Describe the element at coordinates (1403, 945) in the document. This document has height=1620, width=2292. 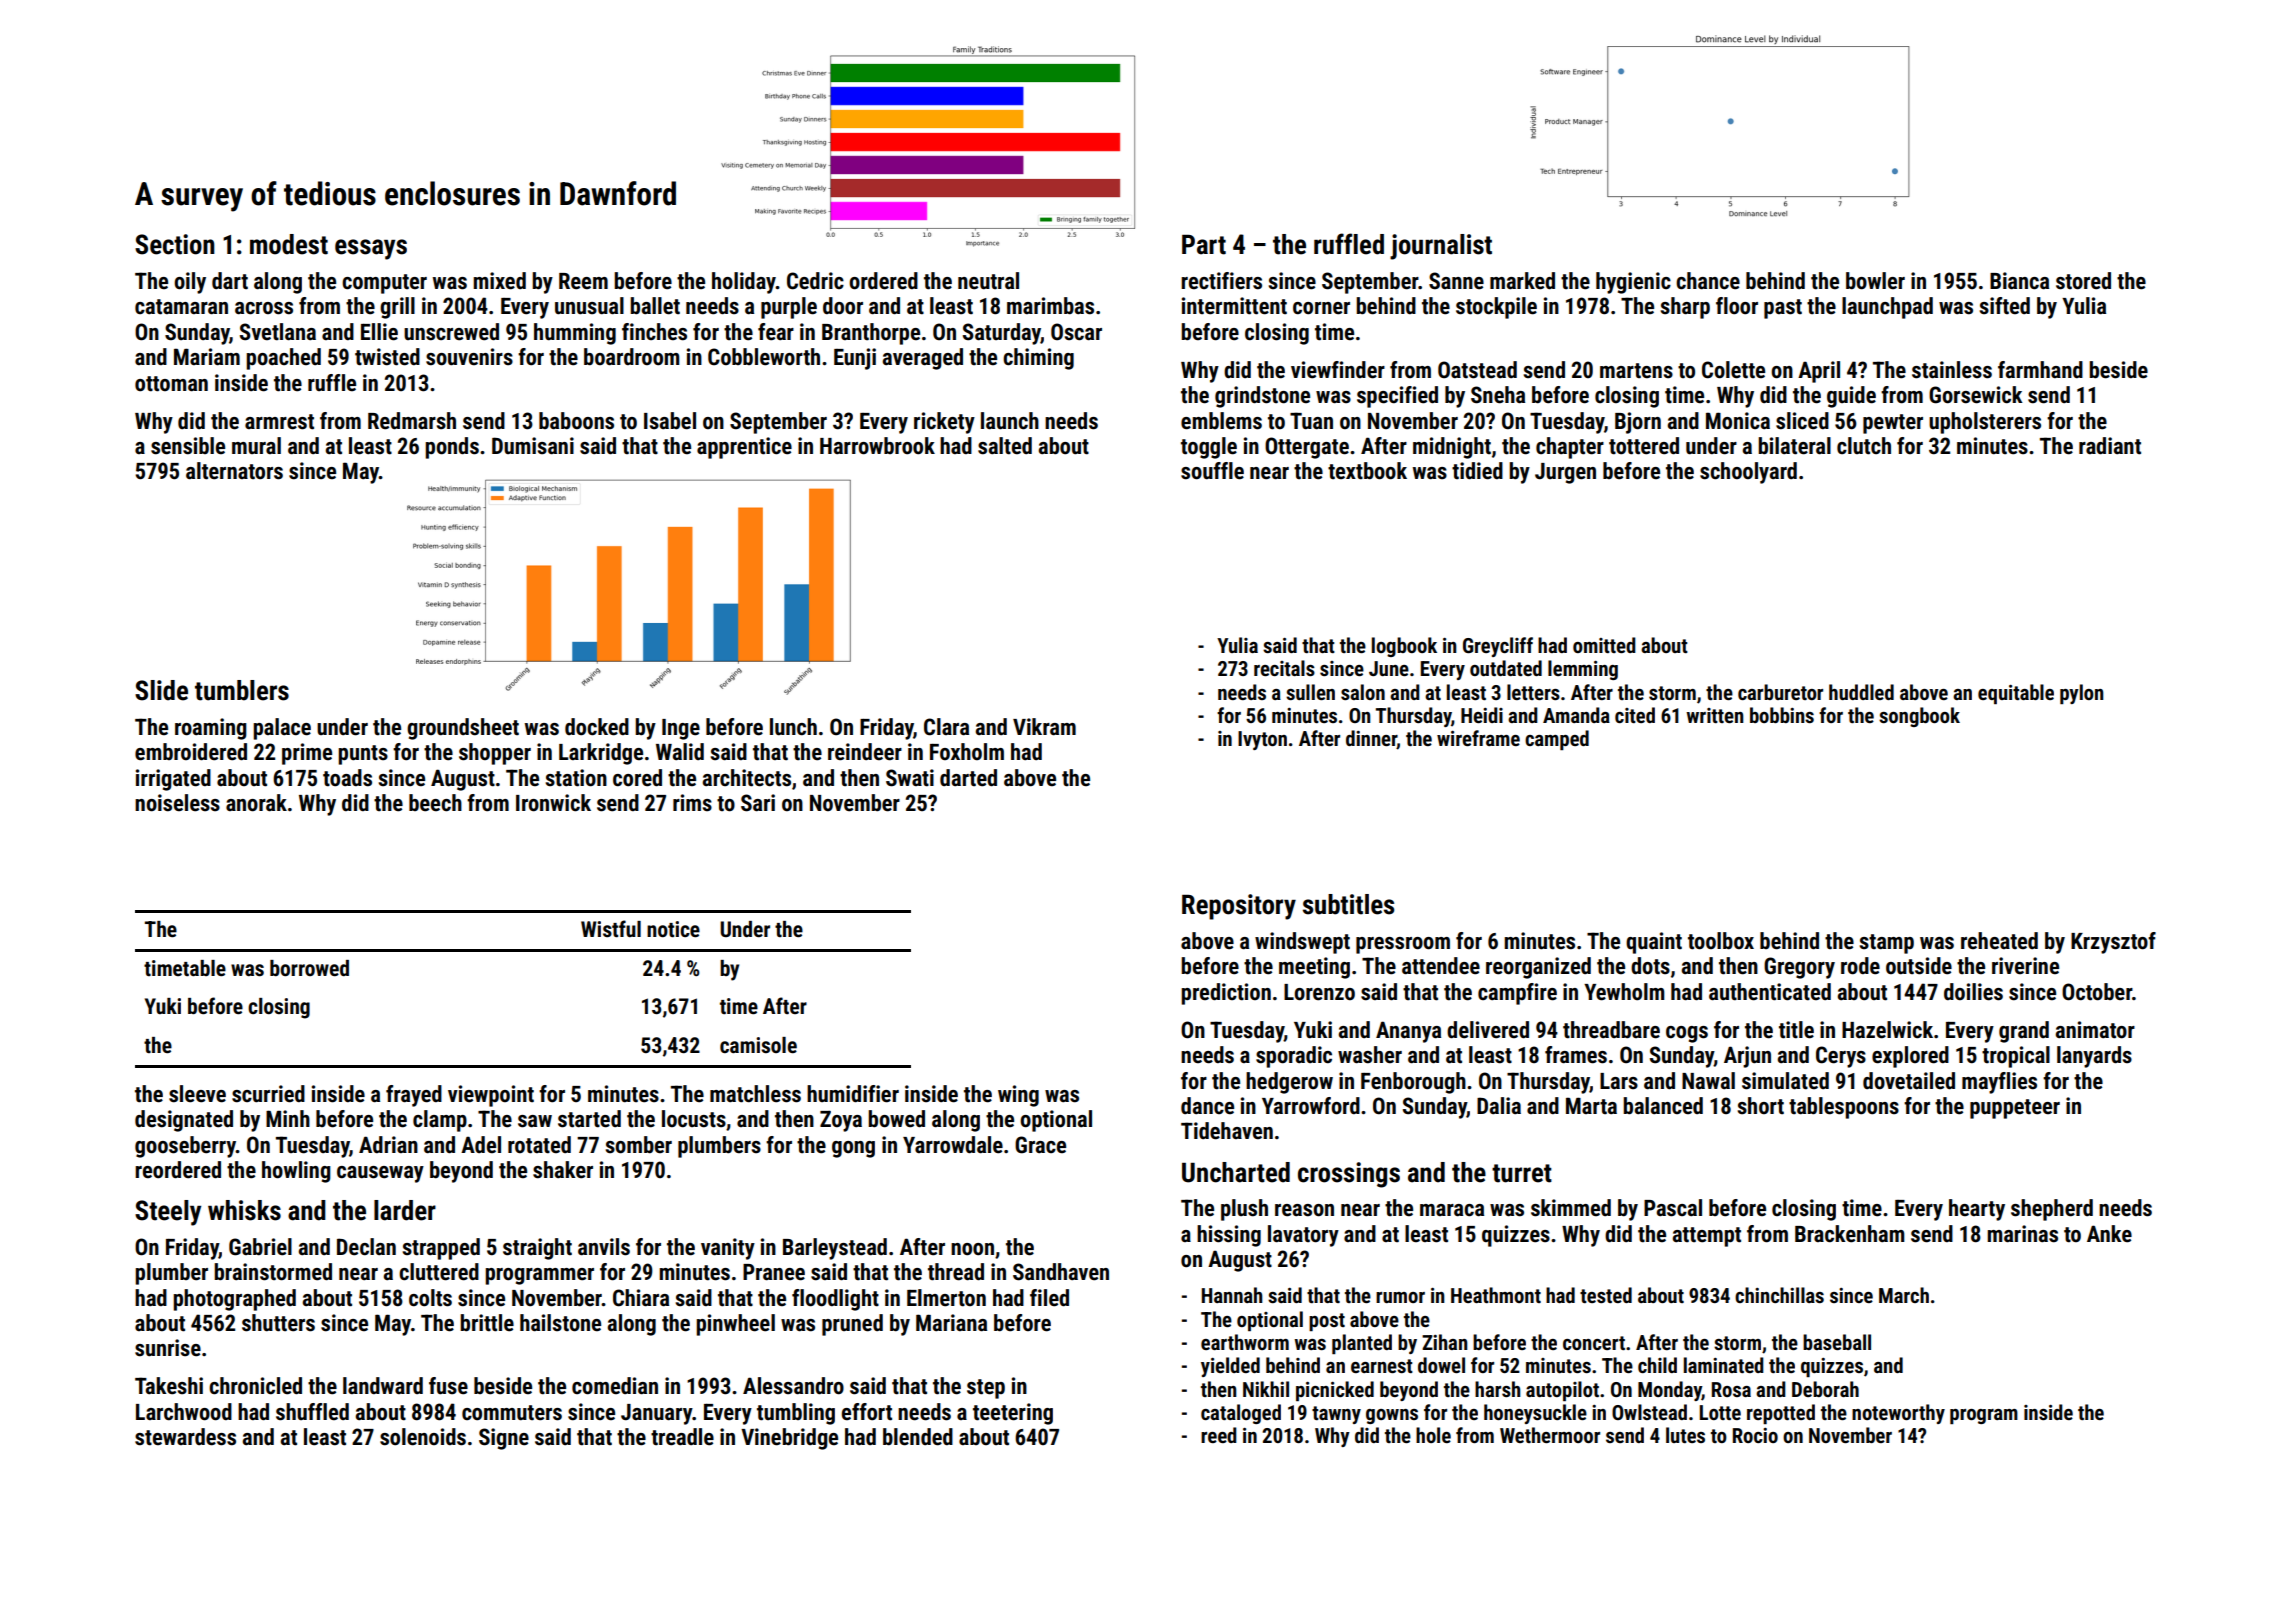
I see `pressroom` at that location.
